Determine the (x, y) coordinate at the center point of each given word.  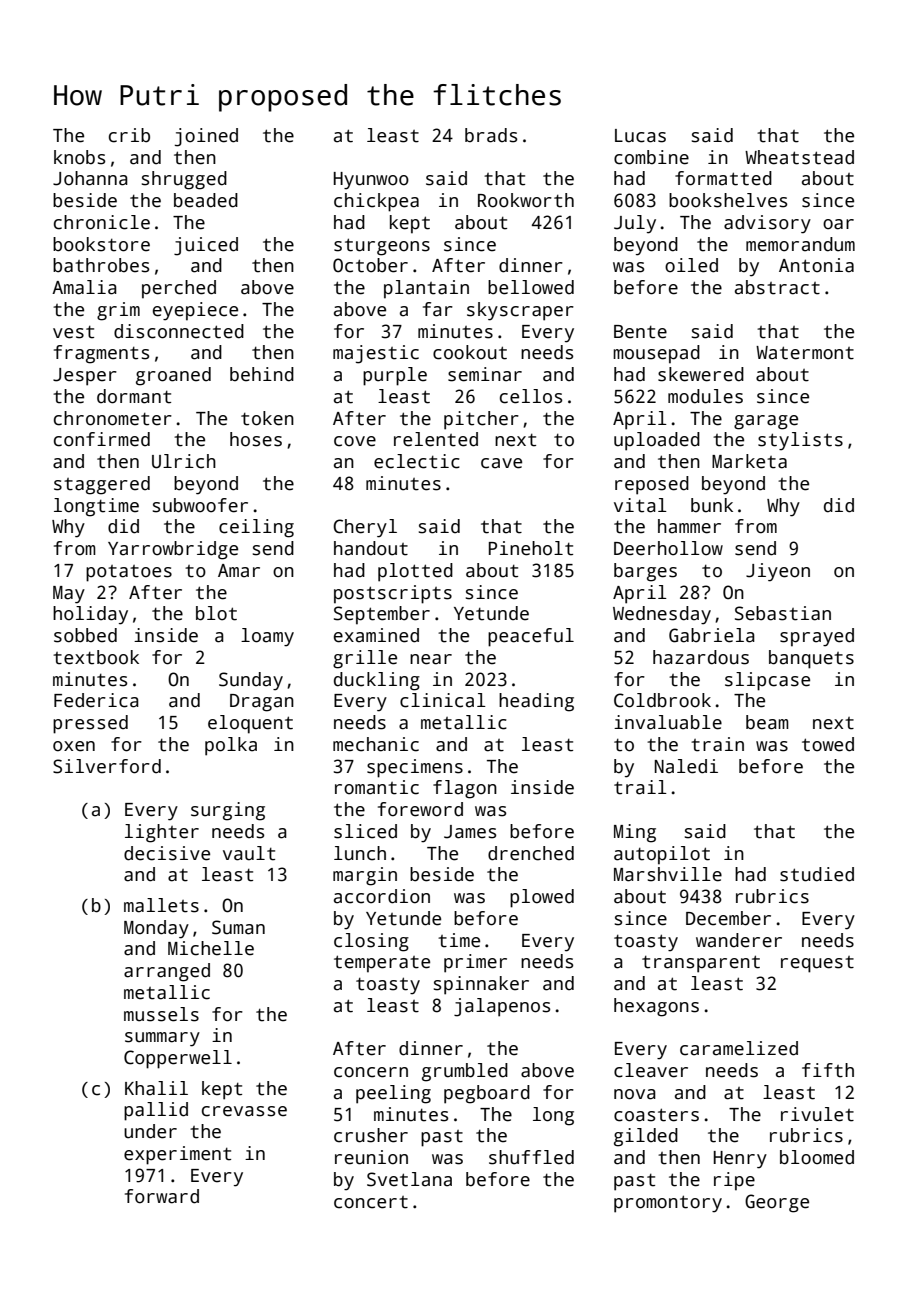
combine (651, 157)
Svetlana (409, 1179)
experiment (177, 1155)
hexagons (656, 1007)
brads (491, 135)
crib (129, 135)
